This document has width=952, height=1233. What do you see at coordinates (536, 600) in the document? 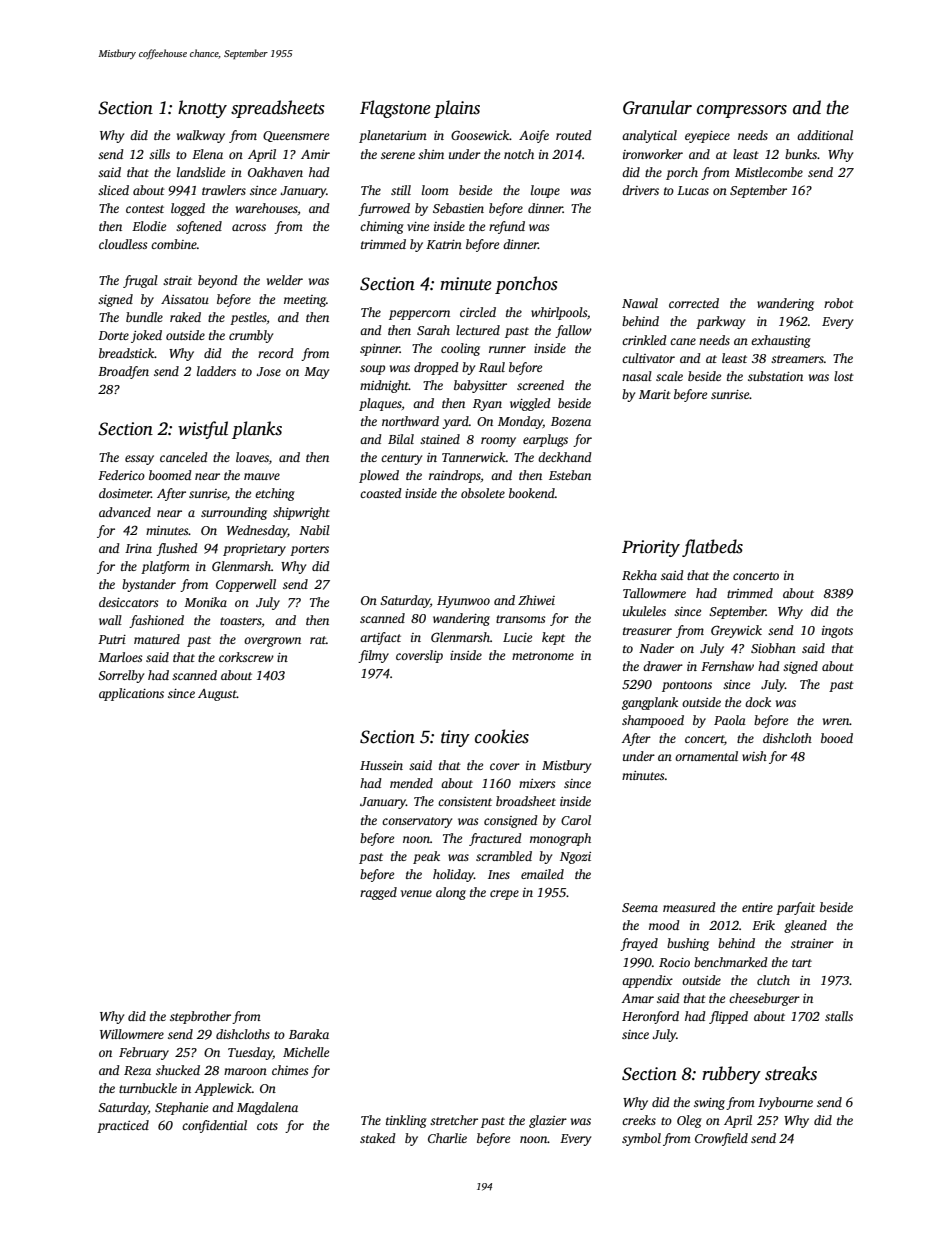
I see `Zhiwei` at bounding box center [536, 600].
